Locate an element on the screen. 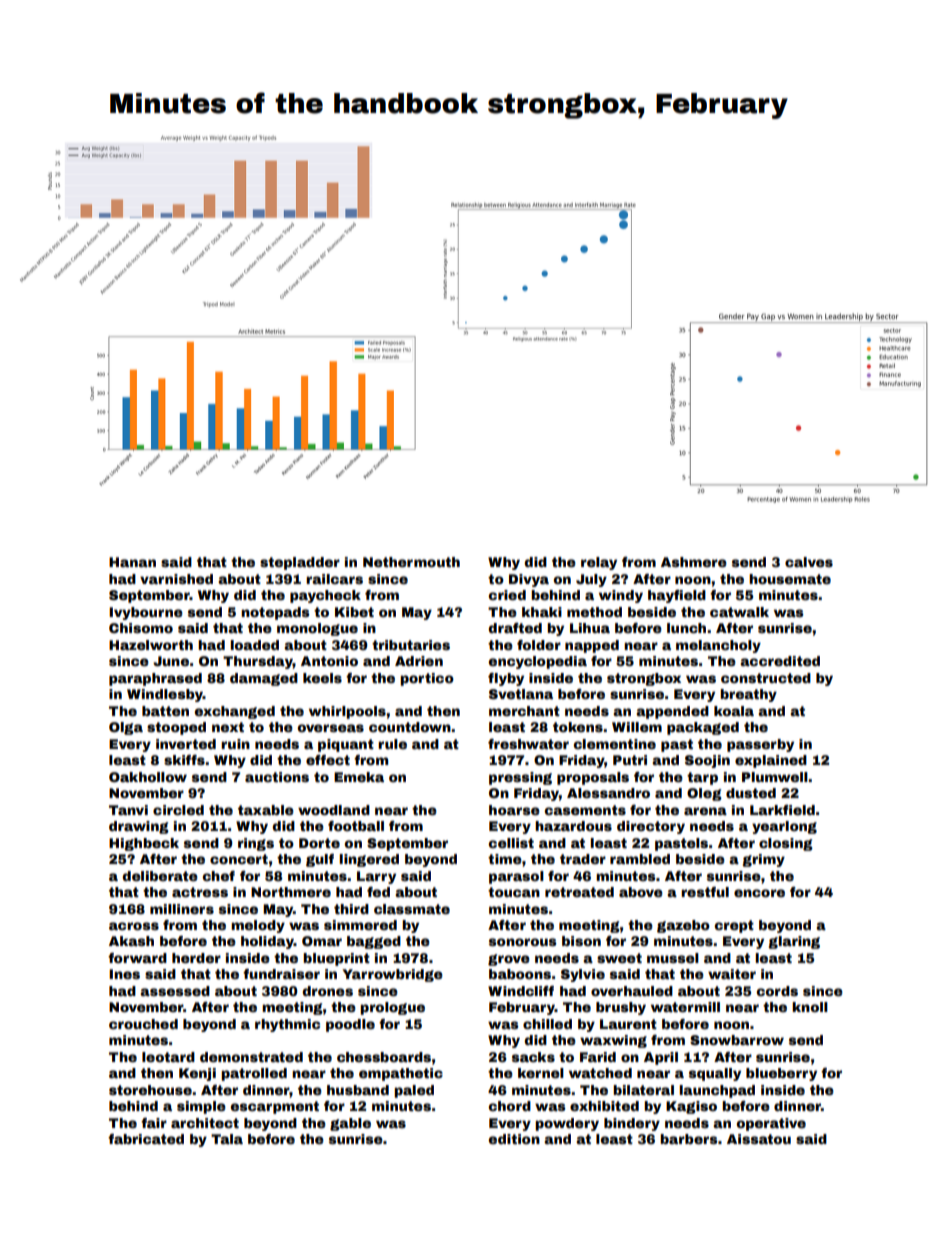 Image resolution: width=952 pixels, height=1233 pixels. lingered is located at coordinates (369, 860).
